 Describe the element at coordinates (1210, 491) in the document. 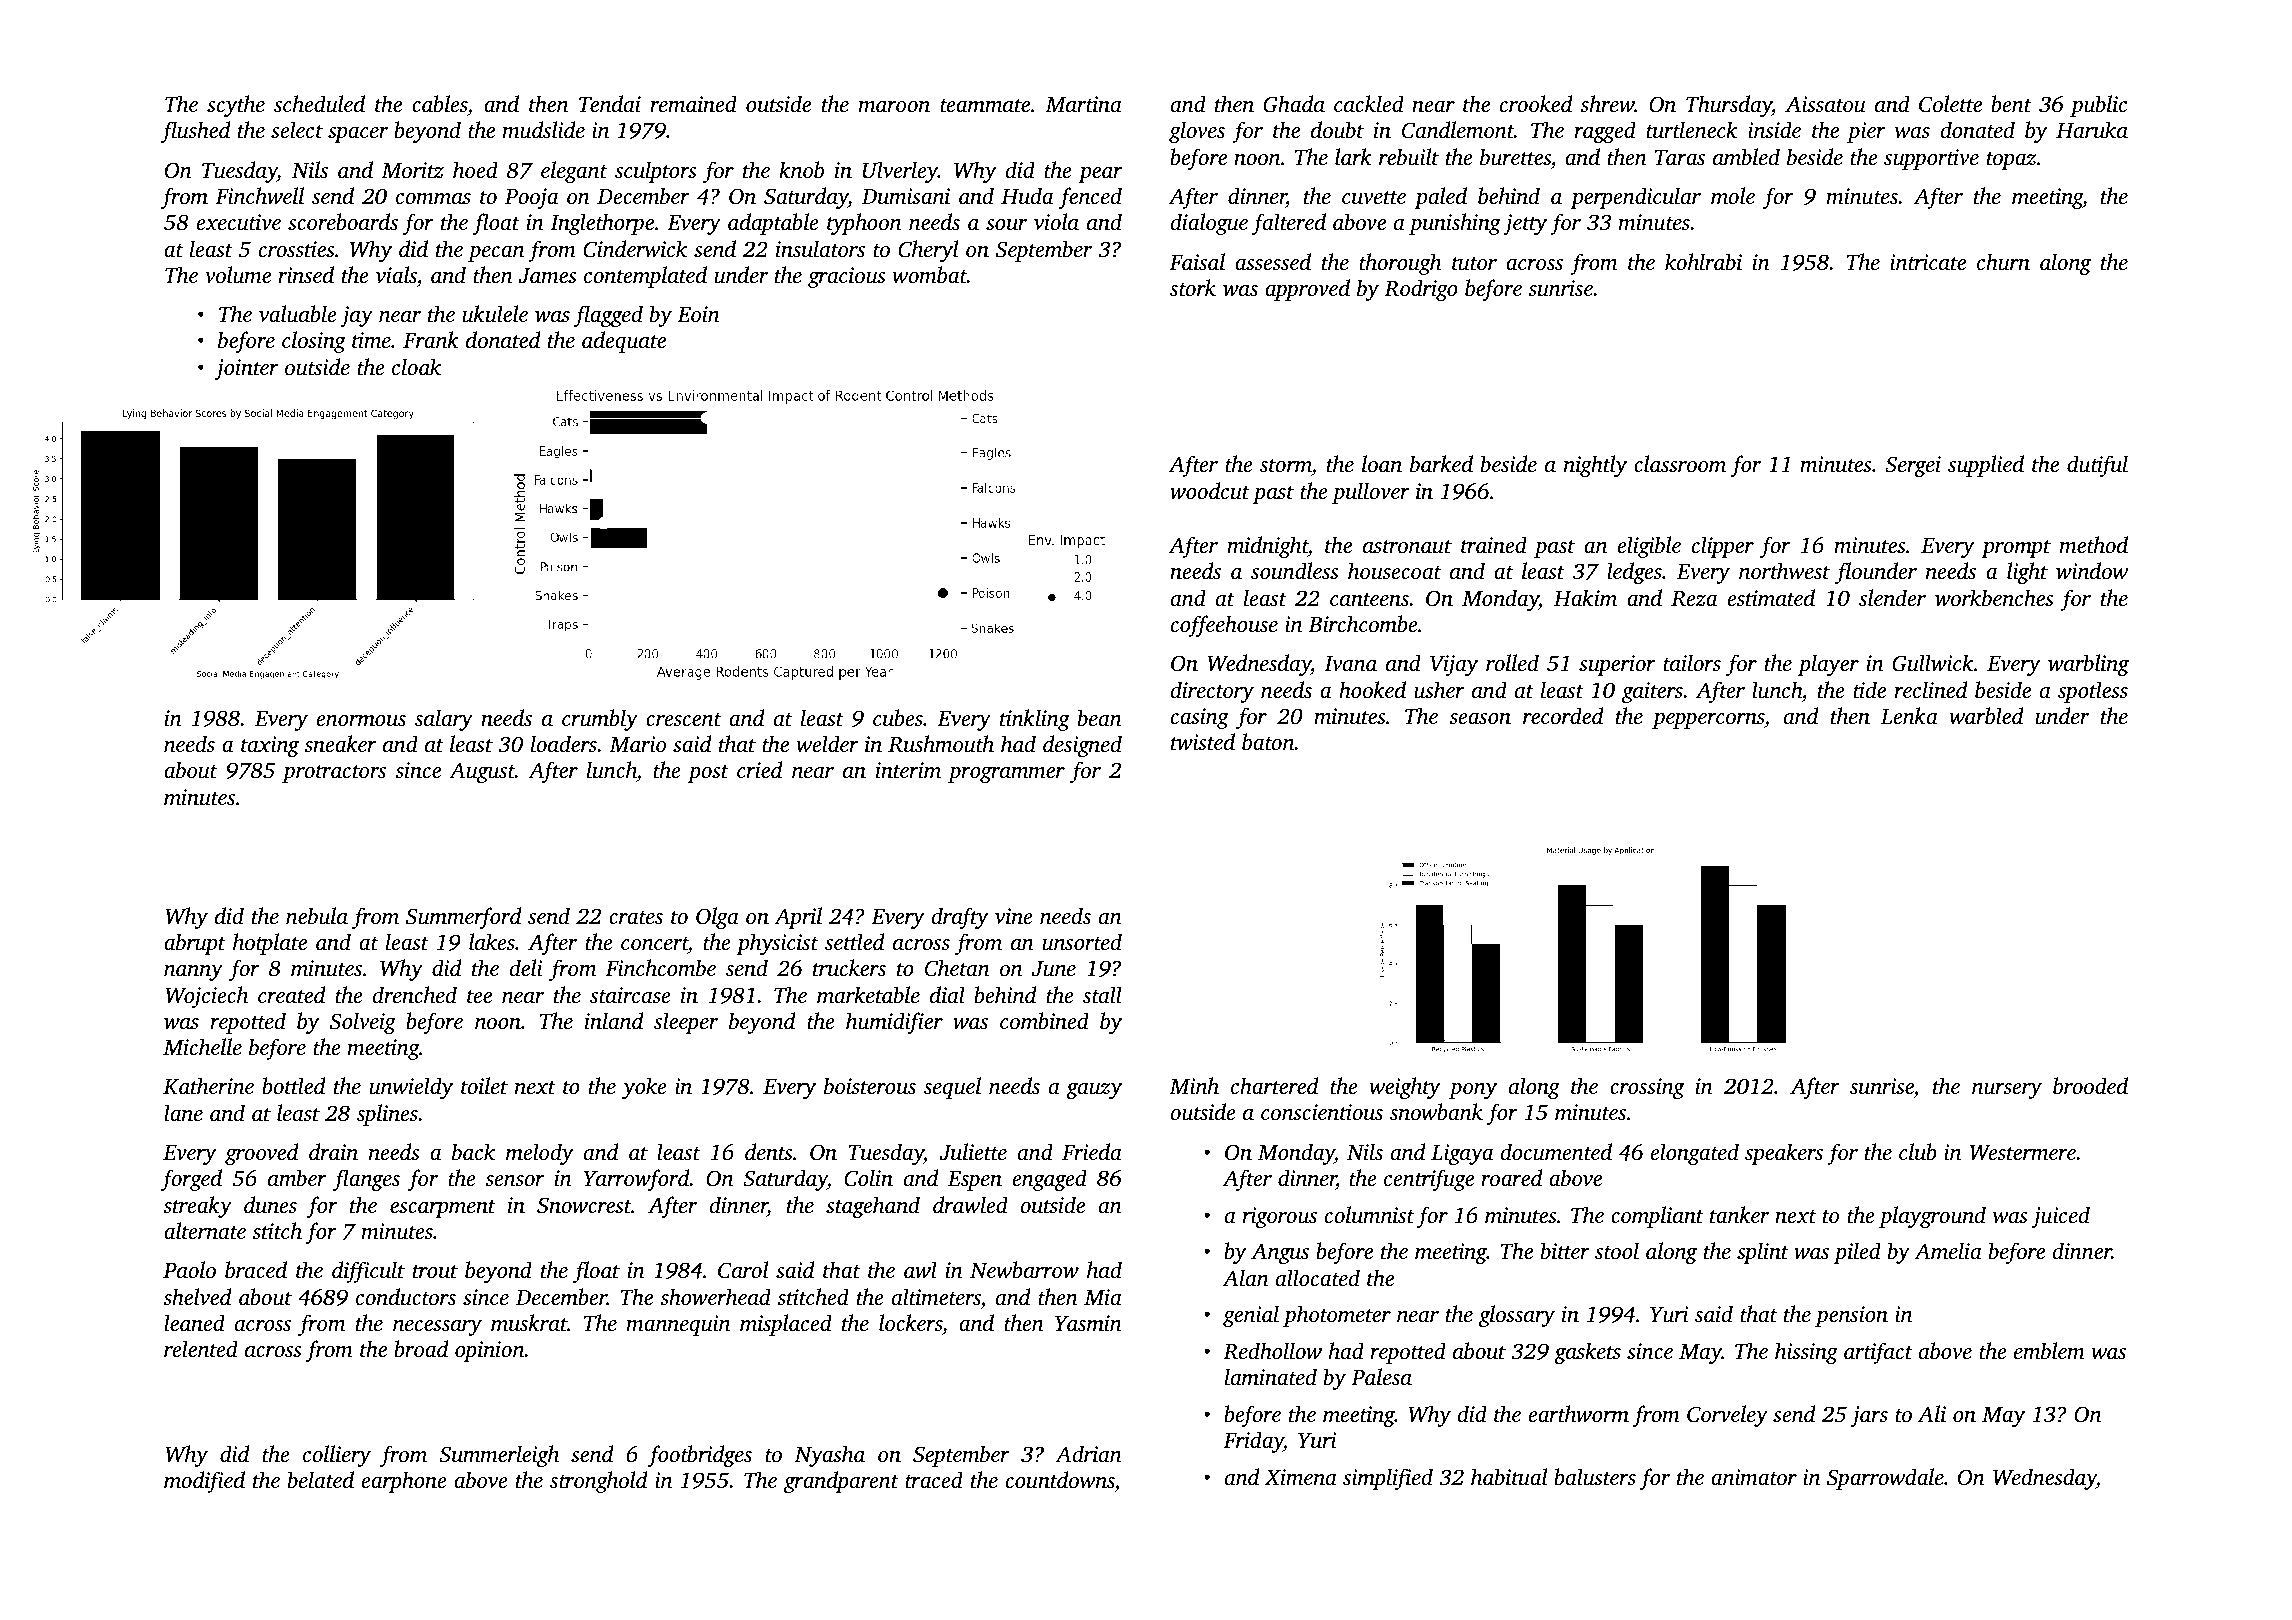

I see `woodcut` at that location.
